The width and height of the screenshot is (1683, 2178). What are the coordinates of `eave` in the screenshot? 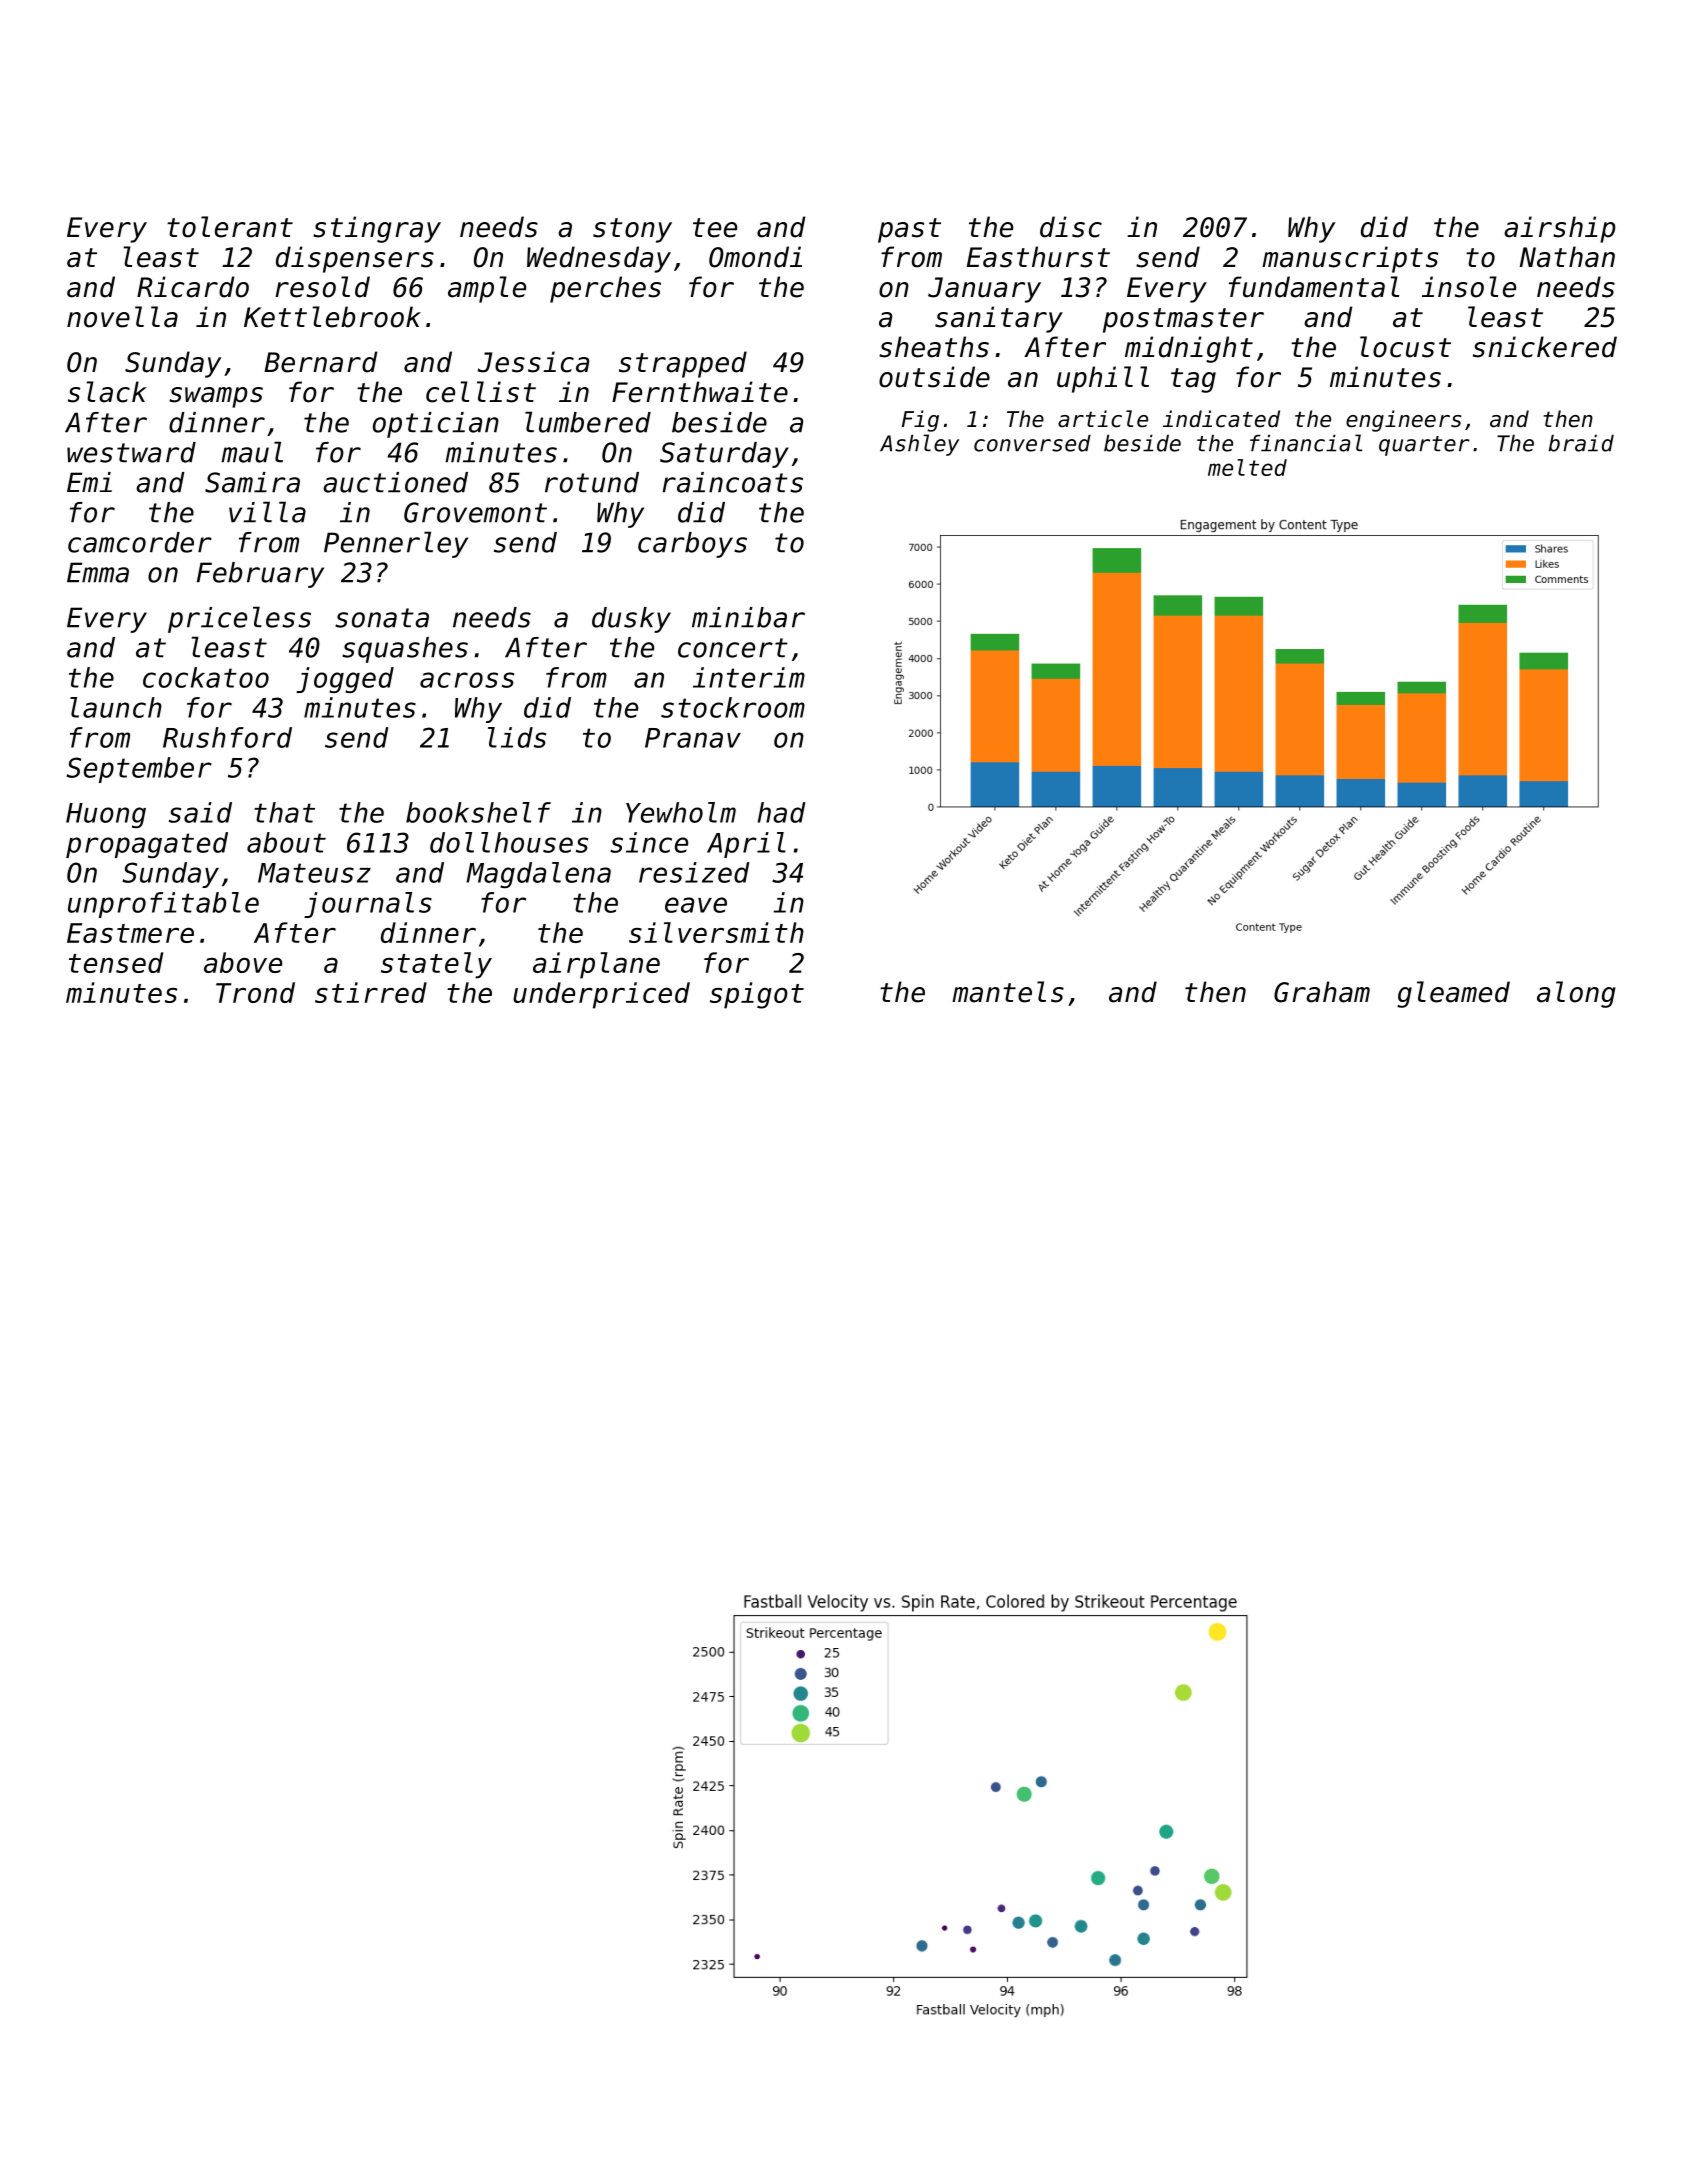 It's located at (696, 905).
